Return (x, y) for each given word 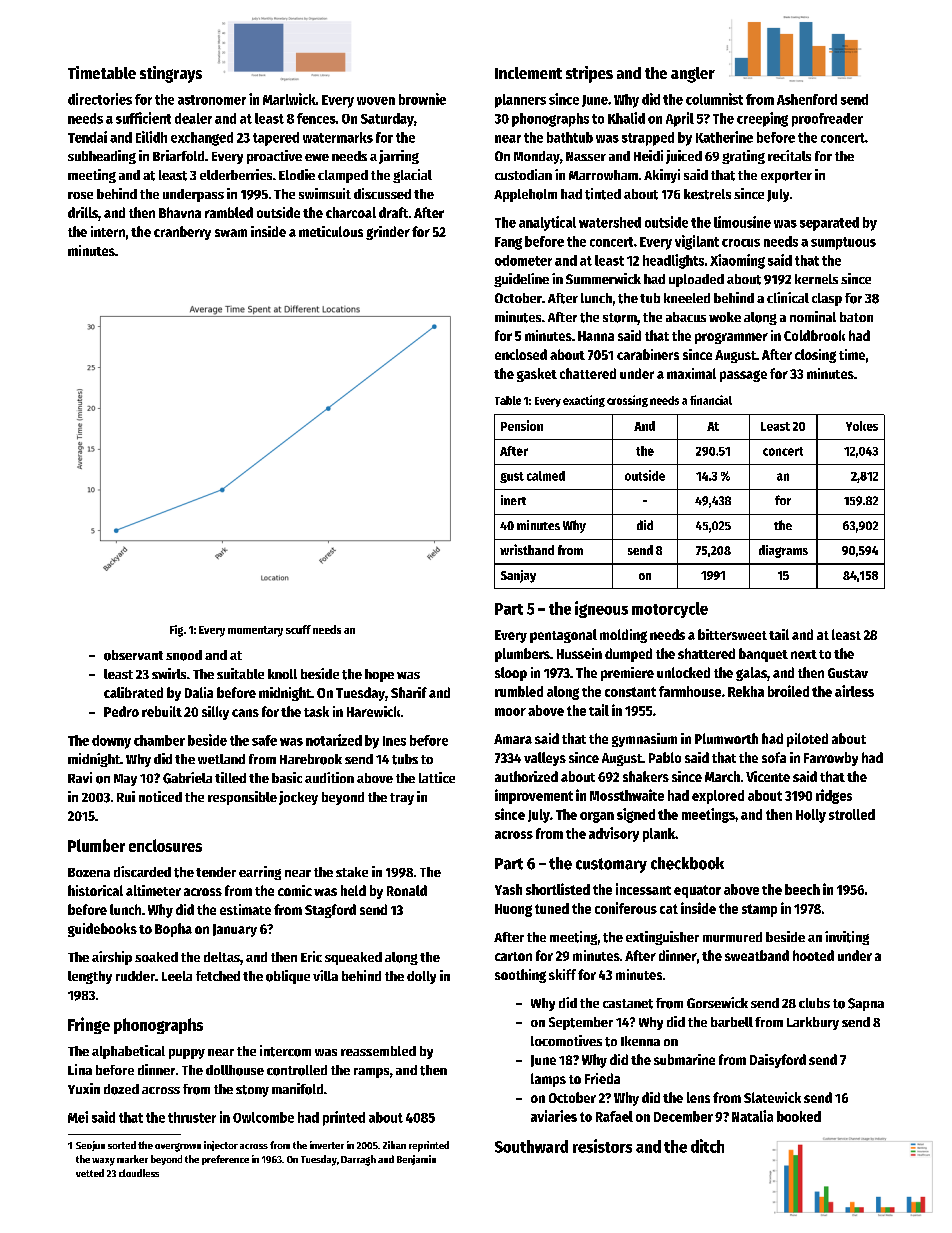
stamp (759, 910)
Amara (513, 739)
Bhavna (180, 212)
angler (693, 75)
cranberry (182, 233)
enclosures (165, 845)
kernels (816, 279)
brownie (422, 99)
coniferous (626, 908)
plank (659, 835)
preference (225, 1160)
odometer (523, 260)
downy (111, 742)
